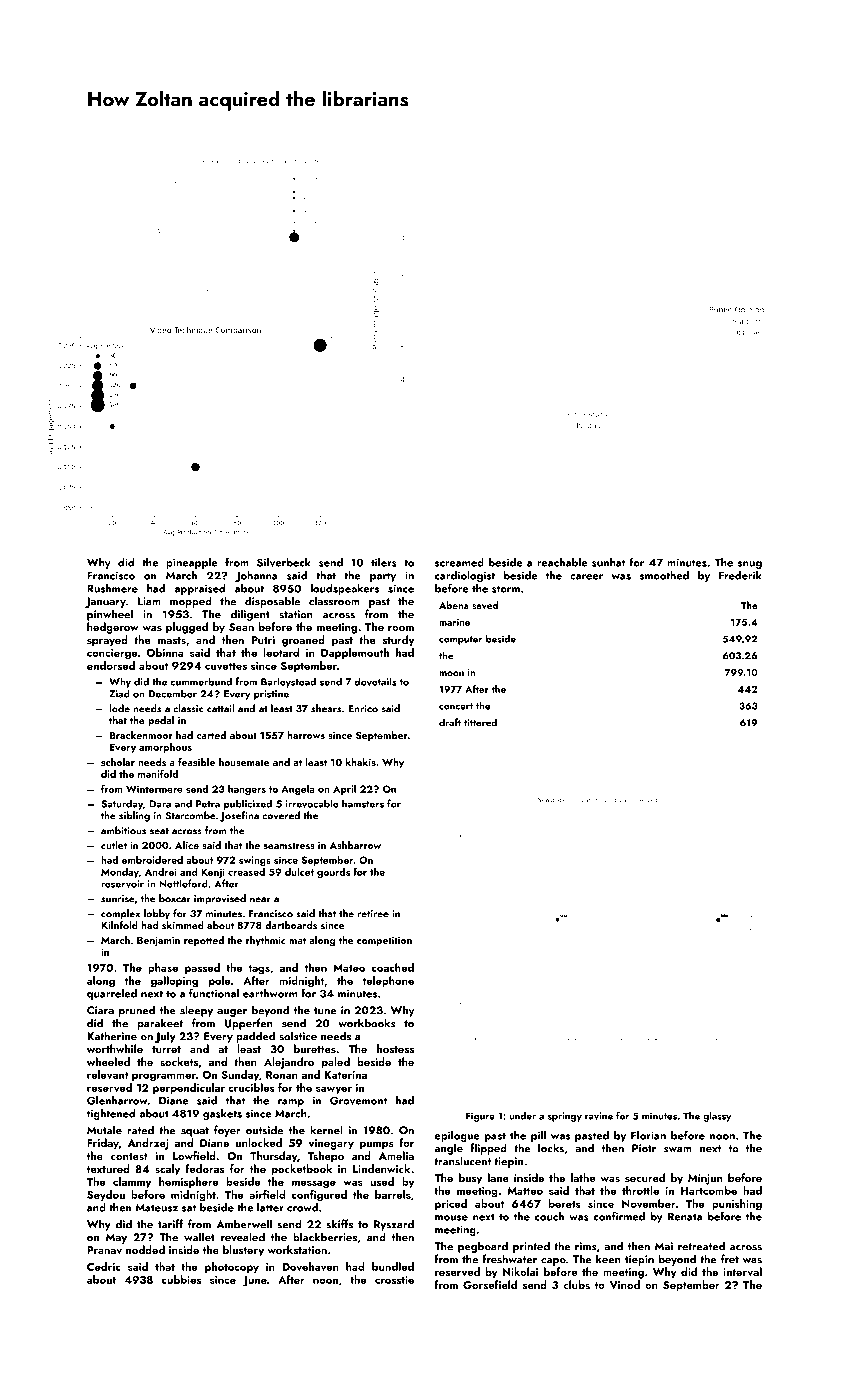 The image size is (849, 1400). I want to click on message, so click(314, 1184).
